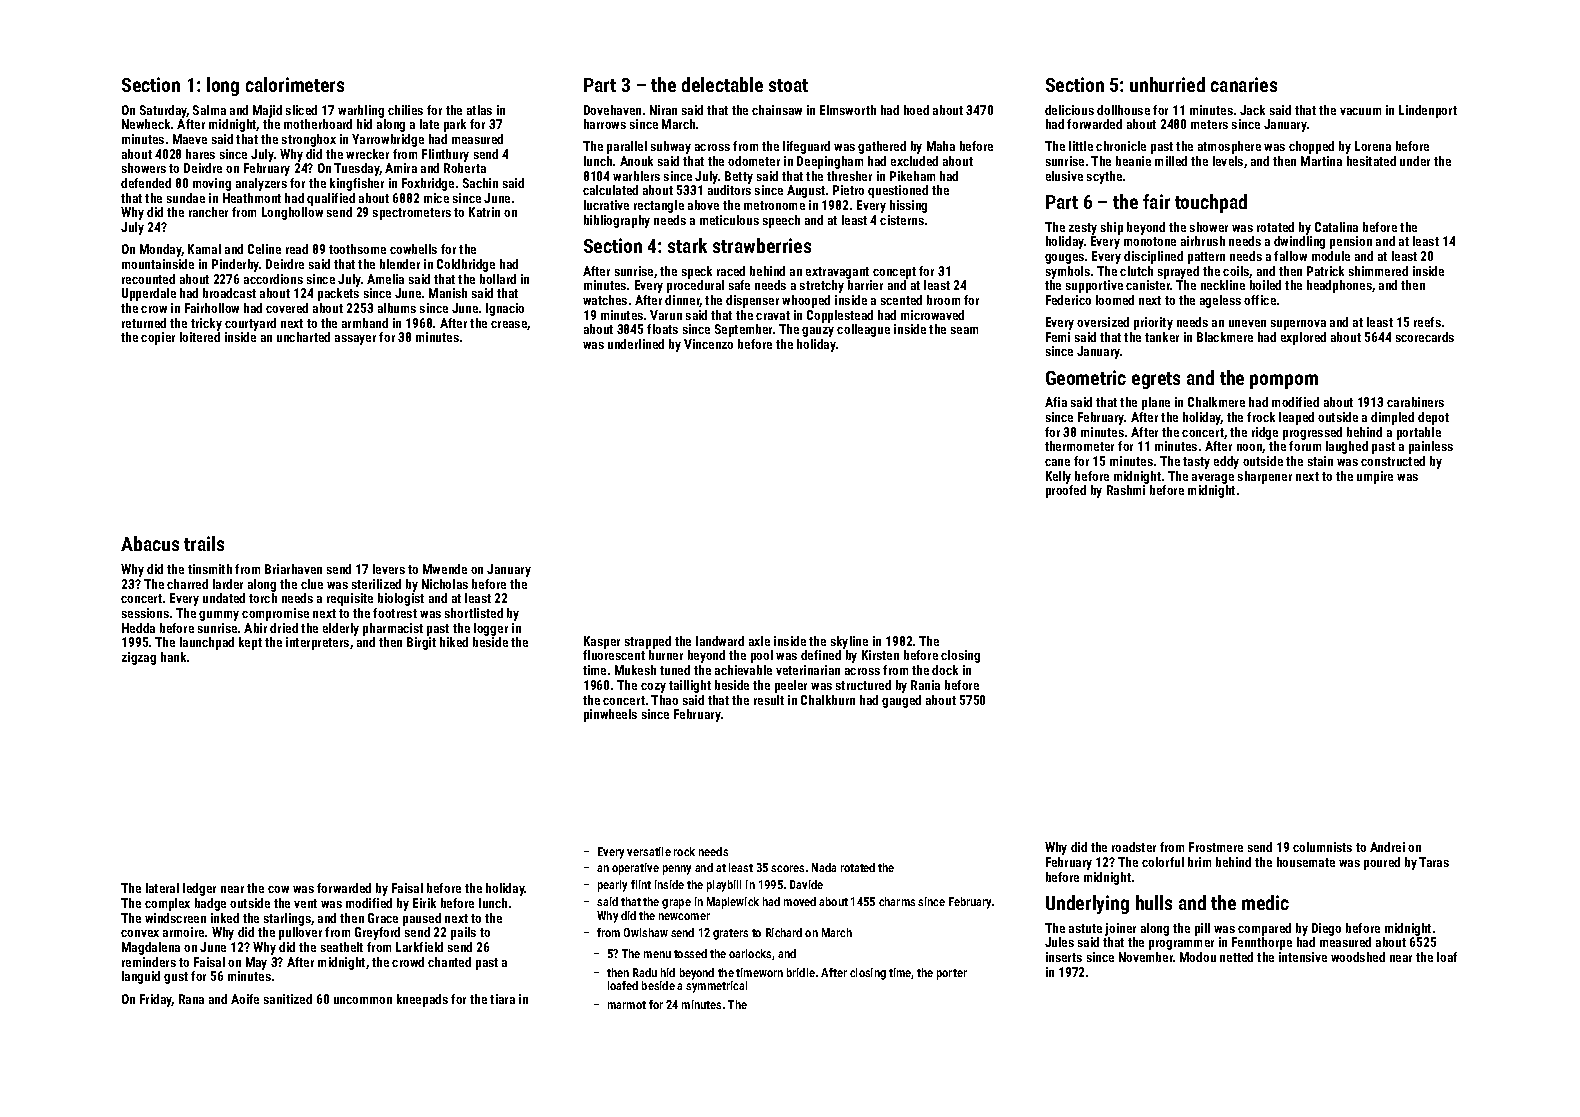 This document has width=1580, height=1117. Describe the element at coordinates (1336, 227) in the document. I see `Catalina` at that location.
